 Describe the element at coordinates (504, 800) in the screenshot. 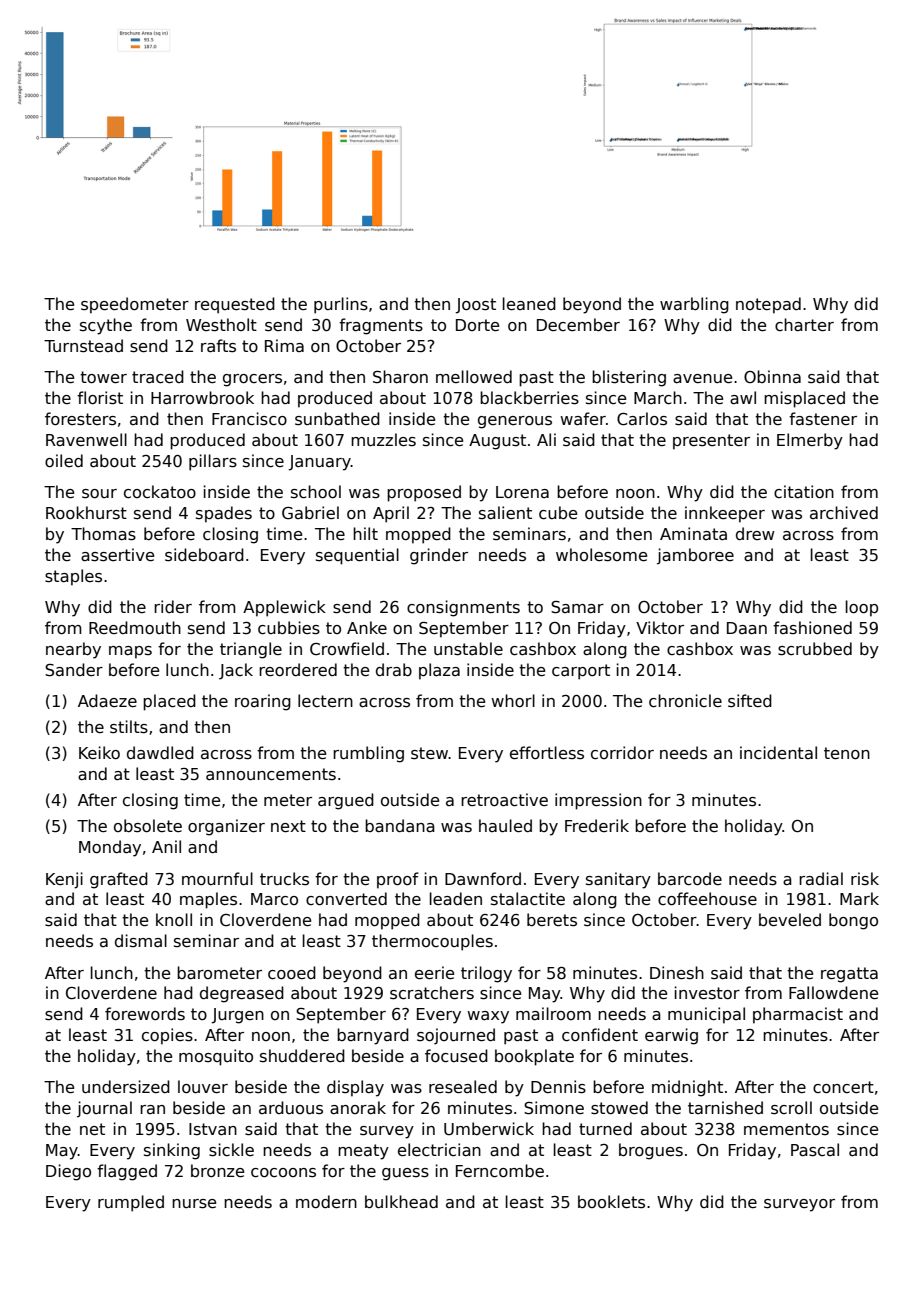

I see `retroactive` at that location.
